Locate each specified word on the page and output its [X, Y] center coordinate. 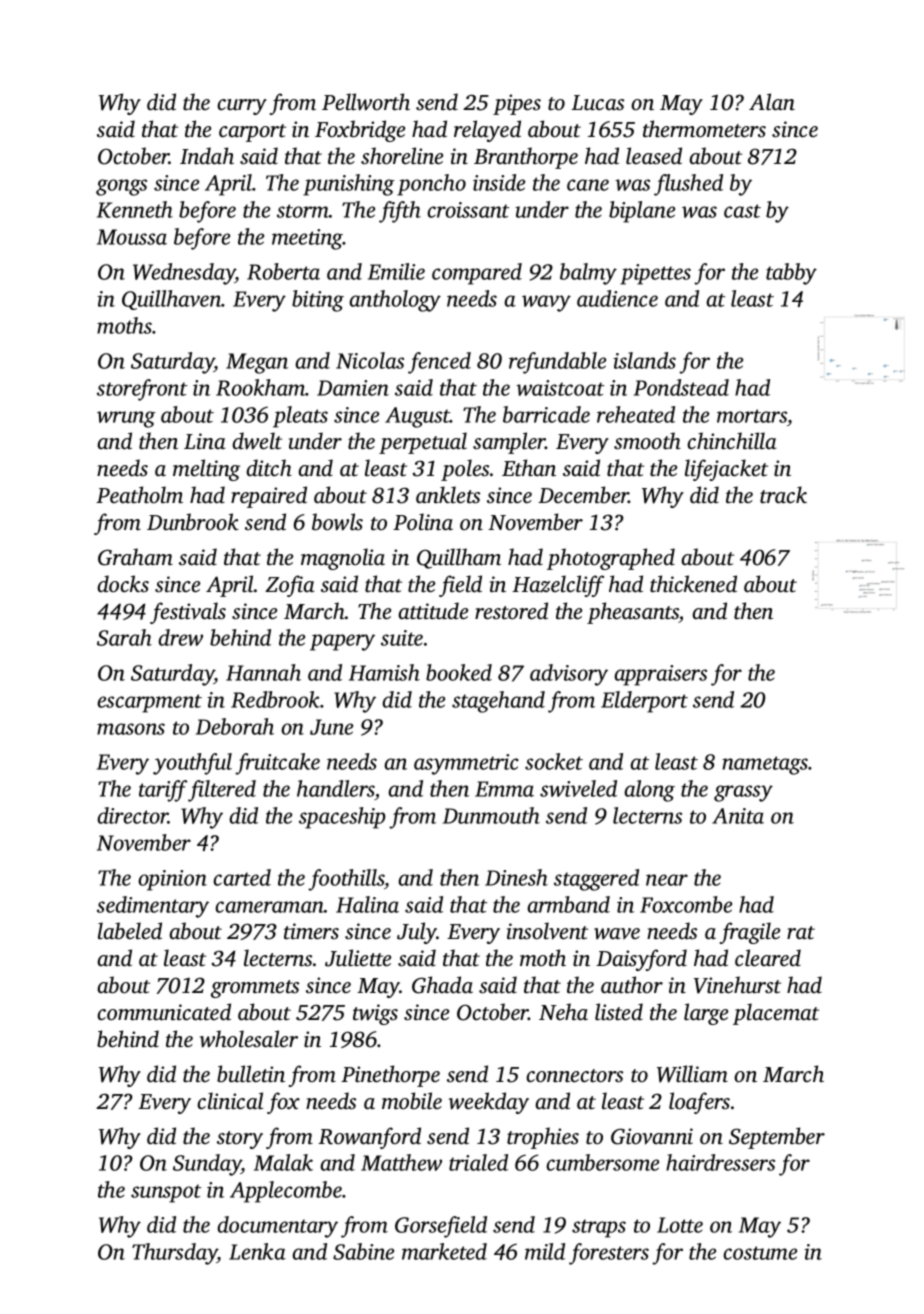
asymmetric [466, 764]
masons [131, 729]
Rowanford [369, 1138]
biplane [642, 212]
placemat [776, 1014]
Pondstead [681, 387]
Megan [257, 363]
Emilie [396, 271]
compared [477, 274]
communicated [164, 1012]
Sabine [363, 1251]
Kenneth [135, 209]
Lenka [257, 1251]
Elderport [644, 702]
